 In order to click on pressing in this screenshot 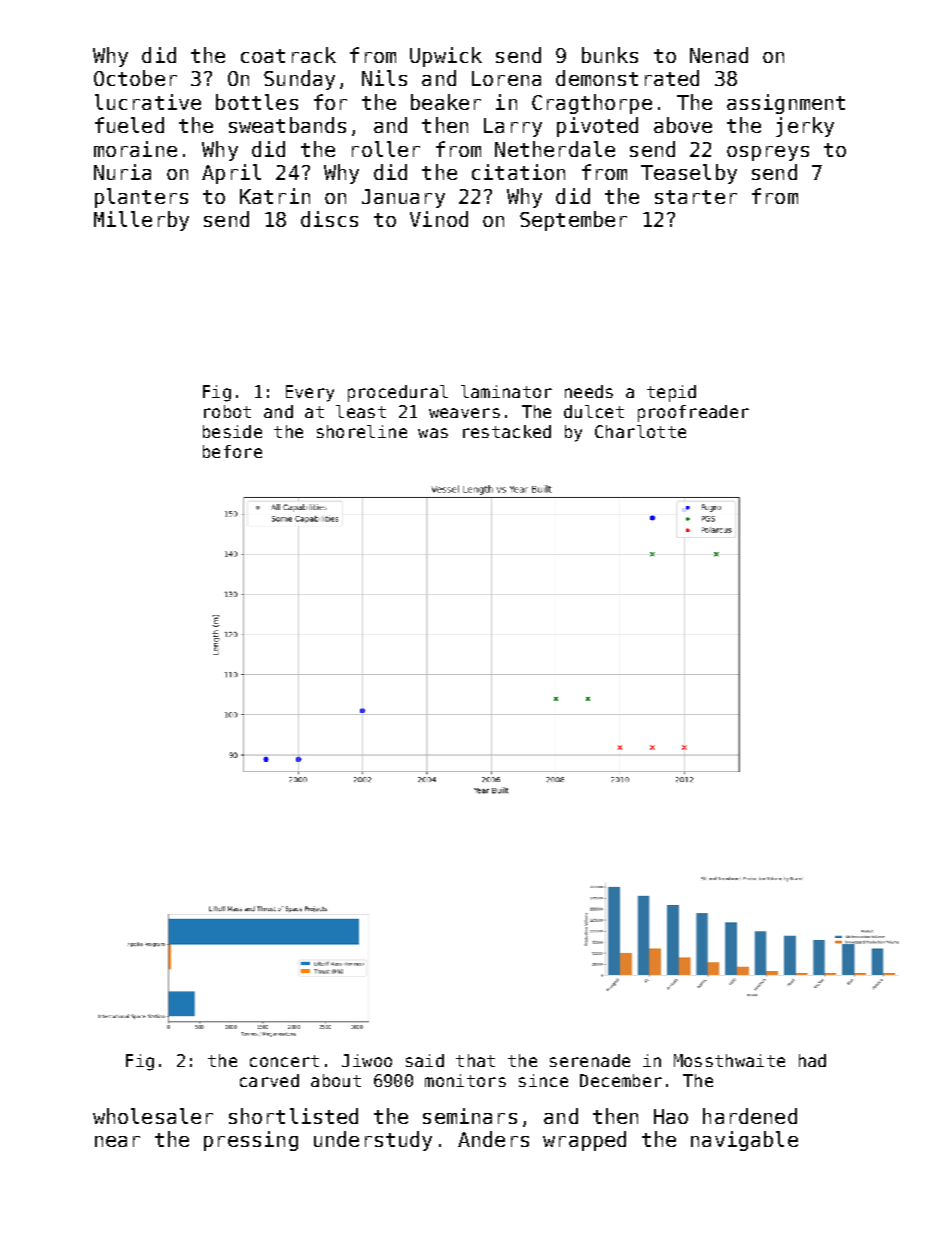, I will do `click(251, 1141)`.
